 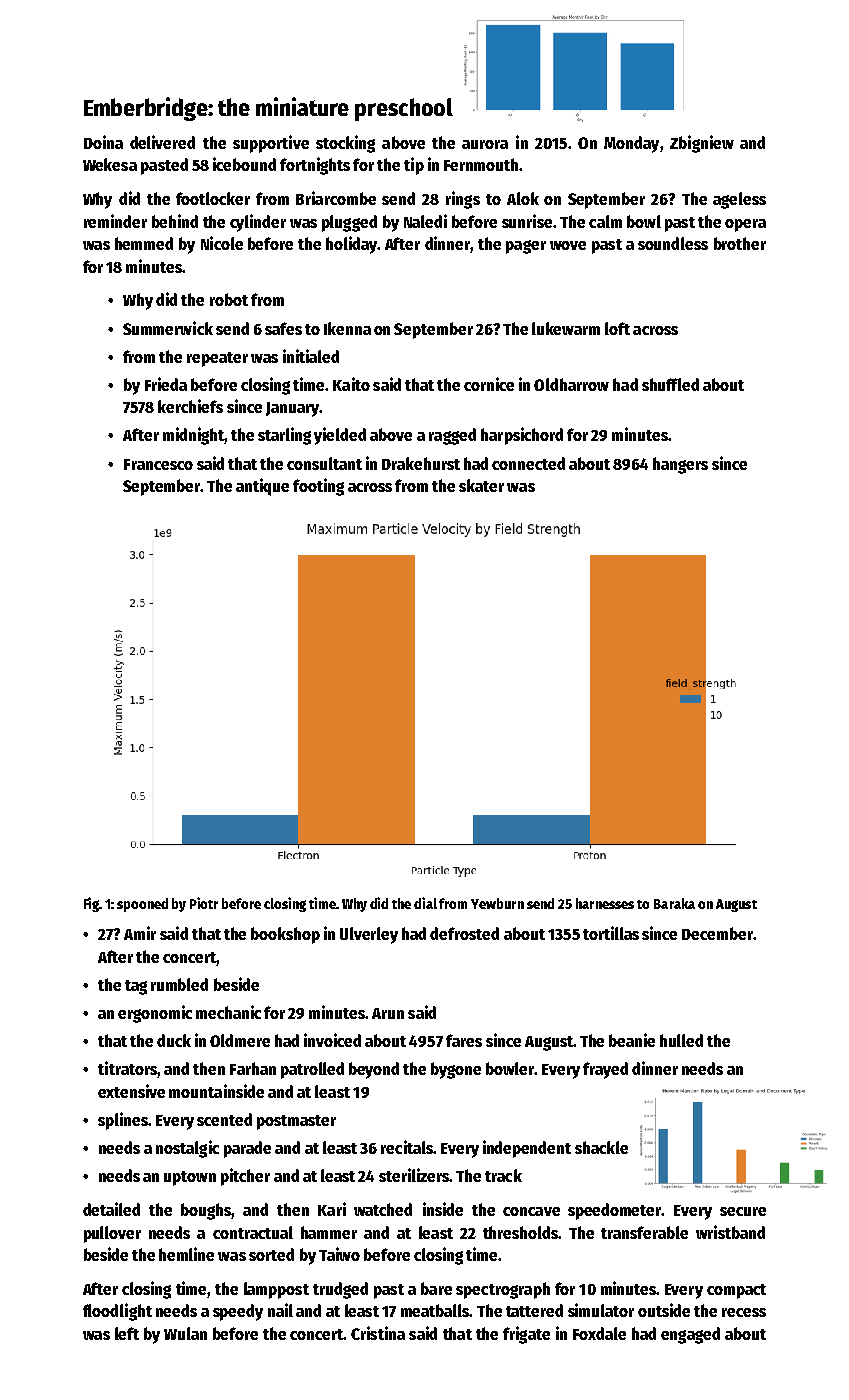 What do you see at coordinates (142, 905) in the screenshot?
I see `spooned` at bounding box center [142, 905].
